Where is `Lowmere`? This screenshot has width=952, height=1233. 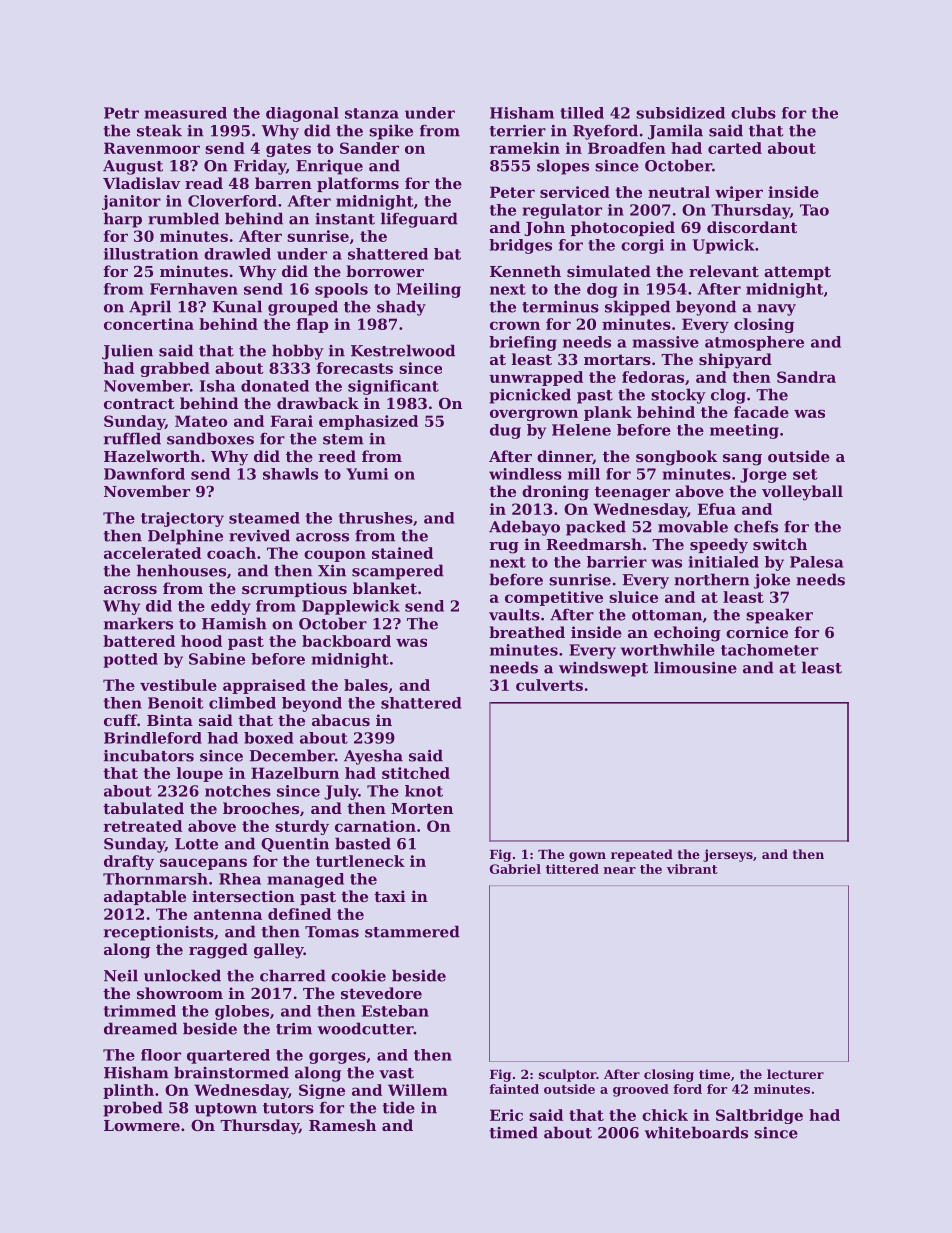 Lowmere is located at coordinates (142, 1125).
